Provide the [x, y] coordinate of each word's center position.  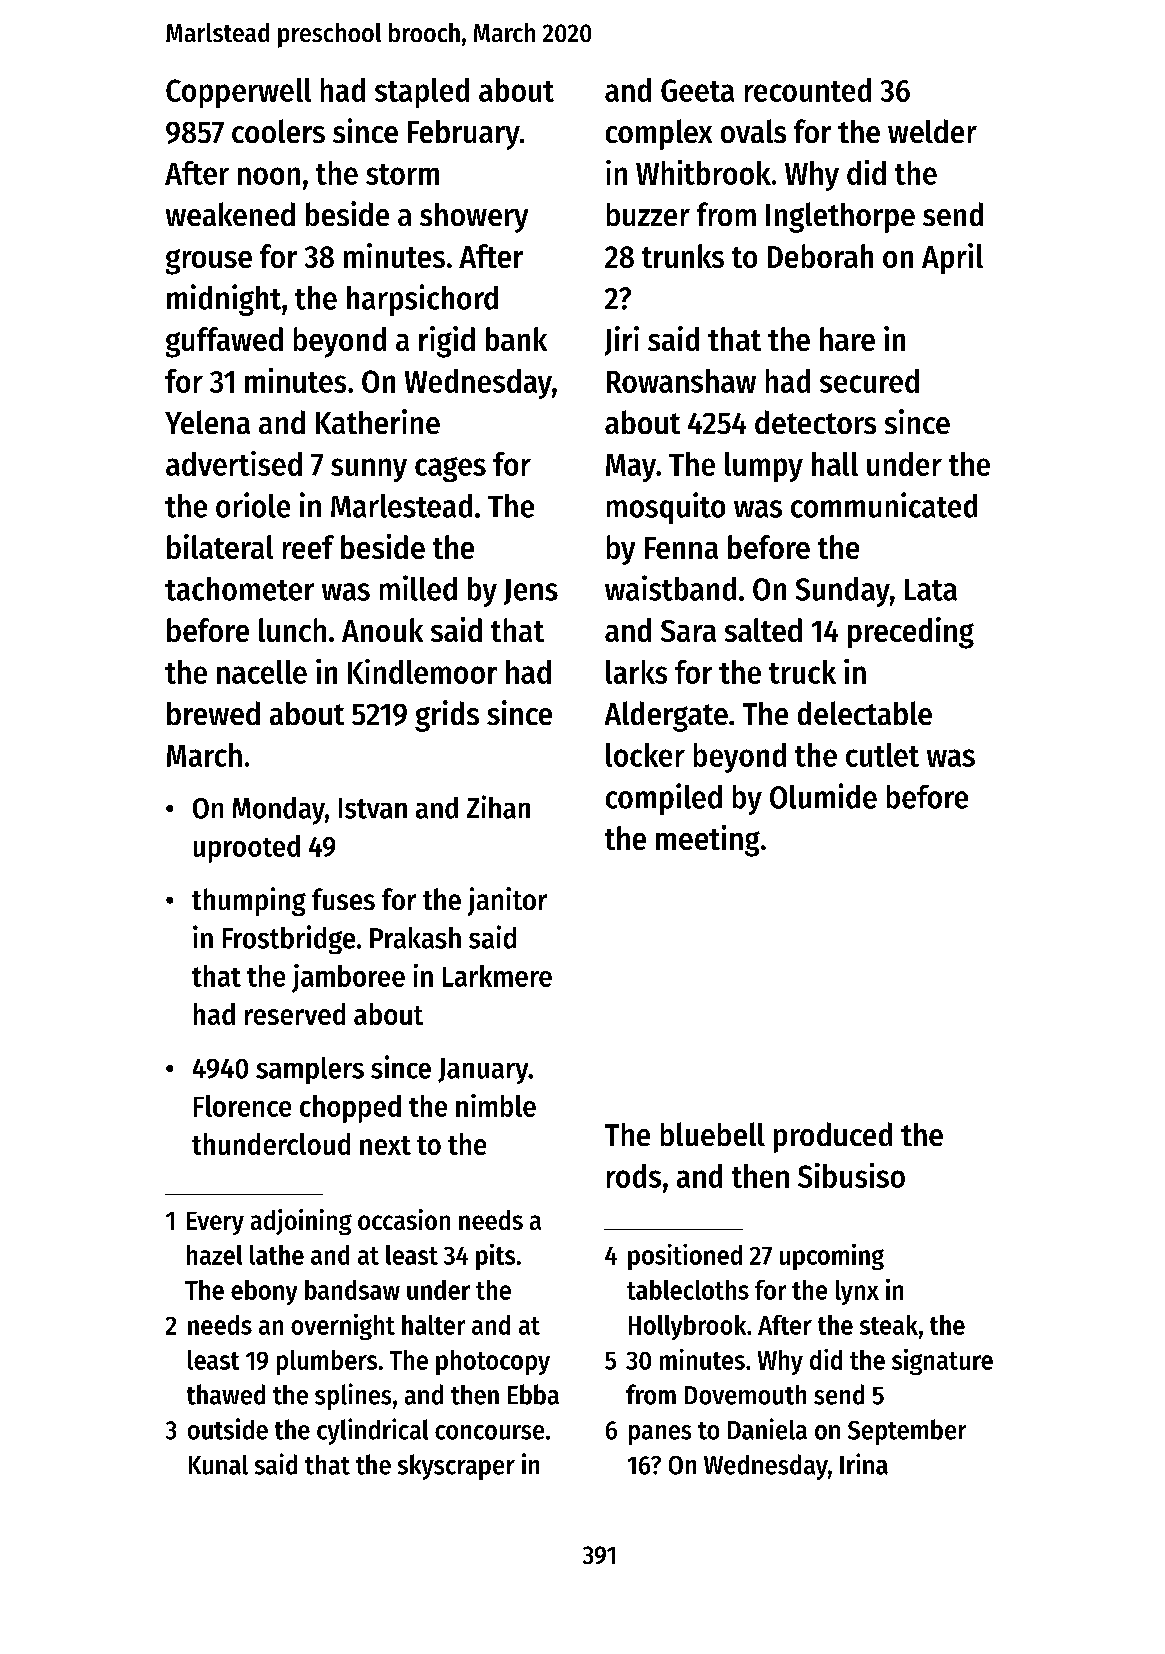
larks [636, 672]
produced [833, 1137]
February [464, 135]
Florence [242, 1106]
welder [932, 131]
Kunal [218, 1465]
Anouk [382, 630]
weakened [230, 214]
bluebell [713, 1134]
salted [763, 630]
